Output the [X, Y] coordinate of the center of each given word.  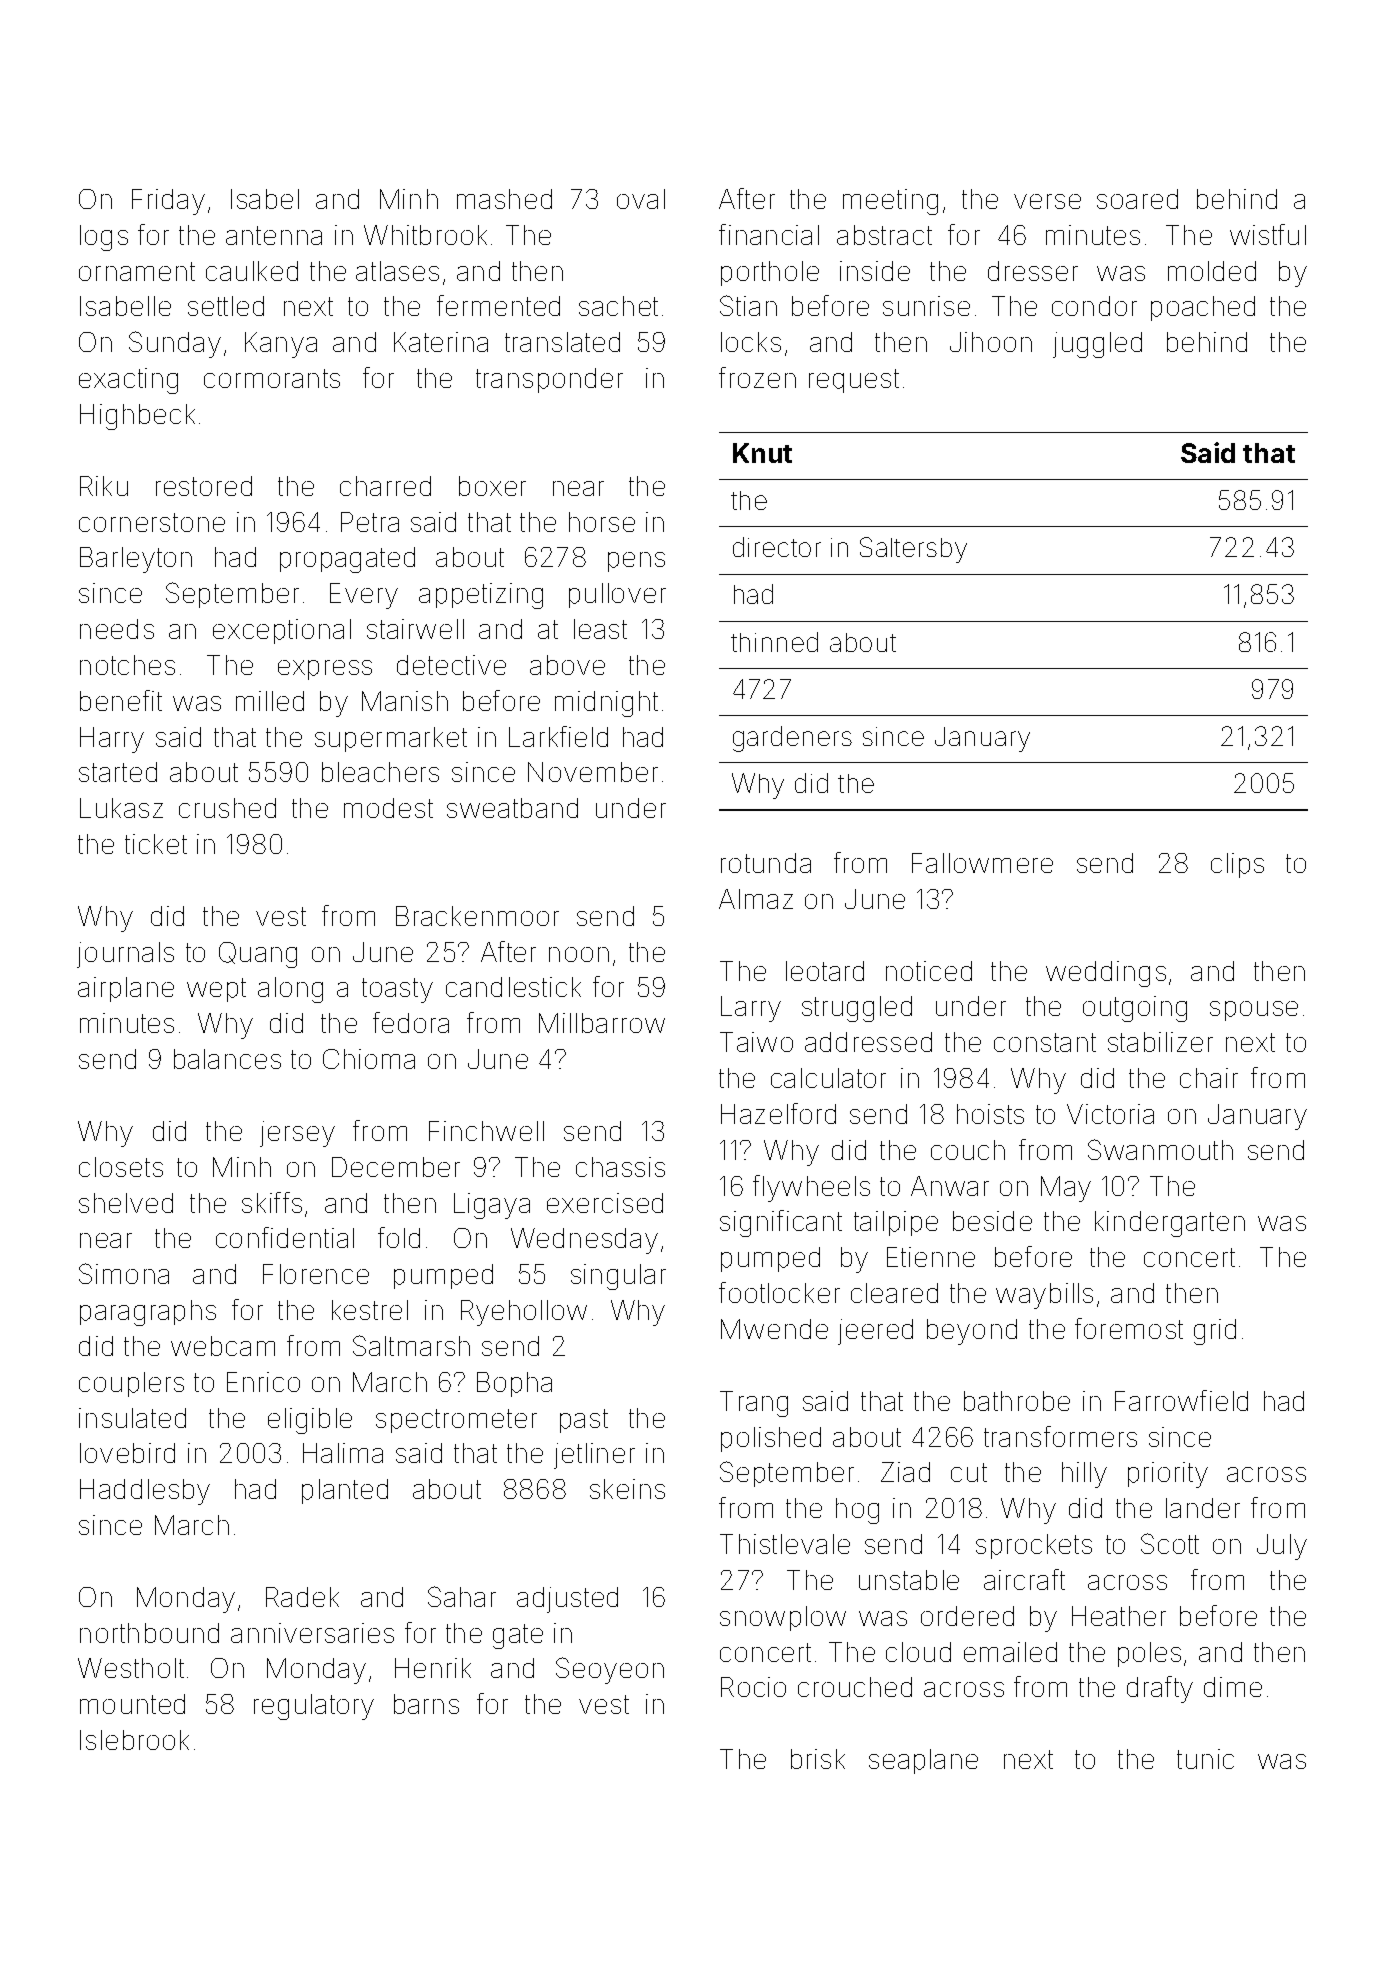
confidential [285, 1237]
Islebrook [134, 1740]
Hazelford [778, 1113]
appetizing [481, 596]
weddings [1106, 974]
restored [204, 486]
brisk [818, 1759]
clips [1237, 865]
